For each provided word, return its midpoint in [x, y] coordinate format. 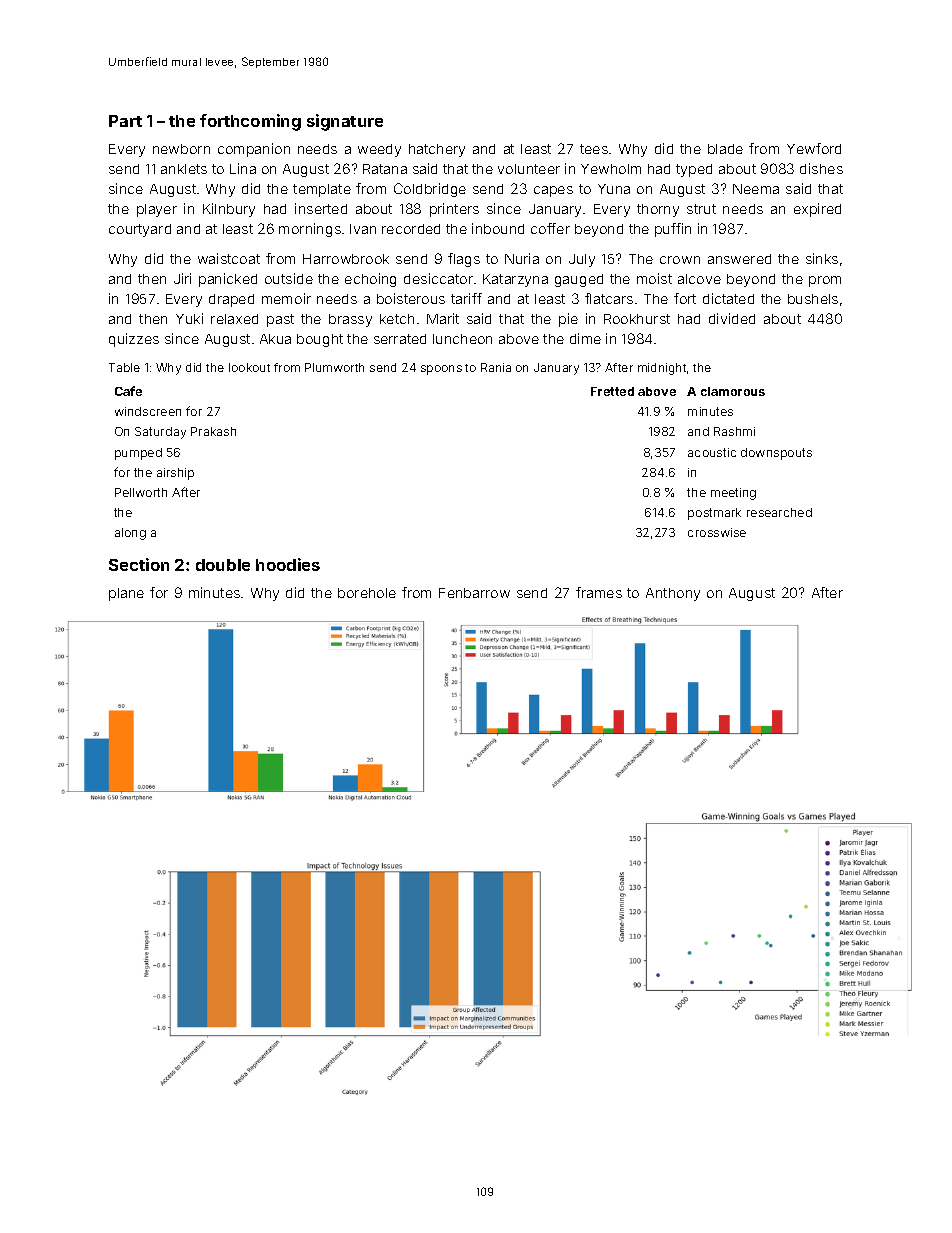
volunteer [529, 169]
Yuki [189, 318]
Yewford [814, 148]
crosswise [717, 532]
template [322, 190]
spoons [441, 370]
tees [594, 149]
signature [345, 122]
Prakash [213, 431]
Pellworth [141, 492]
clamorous [733, 391]
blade [725, 149]
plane [126, 594]
